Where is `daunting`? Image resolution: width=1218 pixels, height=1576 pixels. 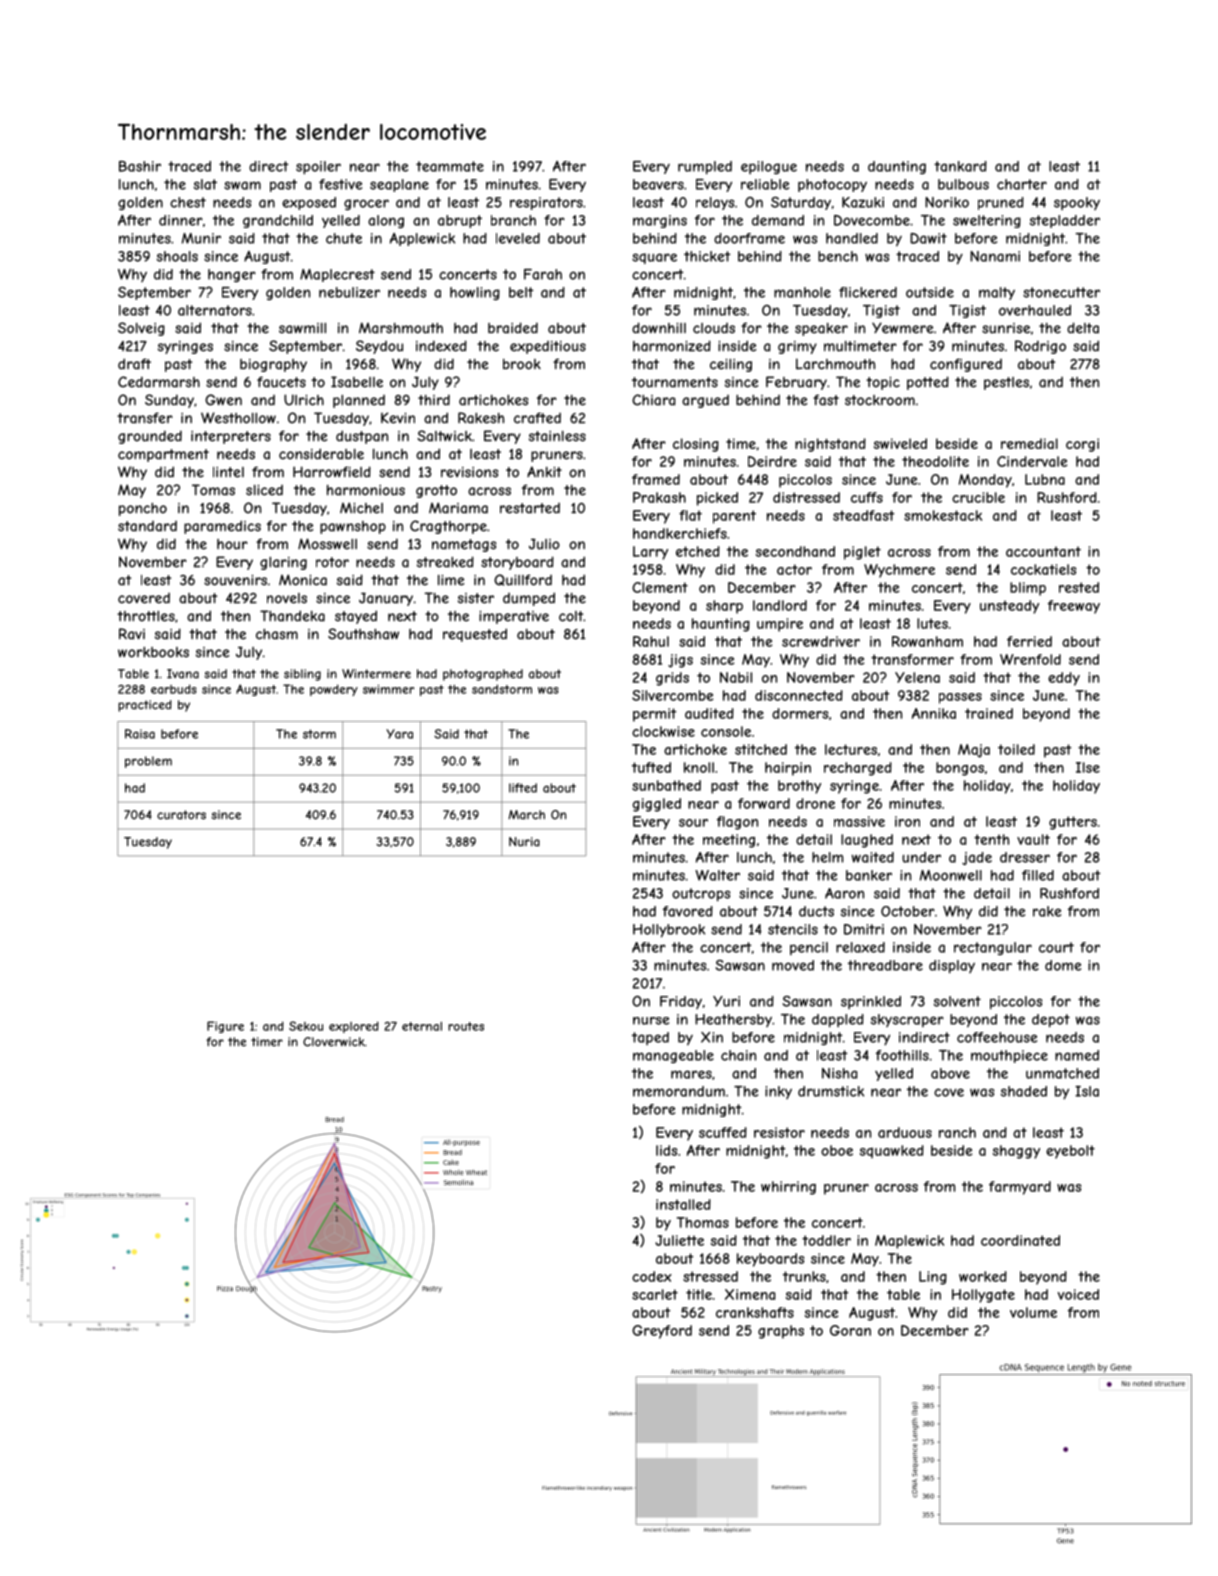 daunting is located at coordinates (897, 167).
